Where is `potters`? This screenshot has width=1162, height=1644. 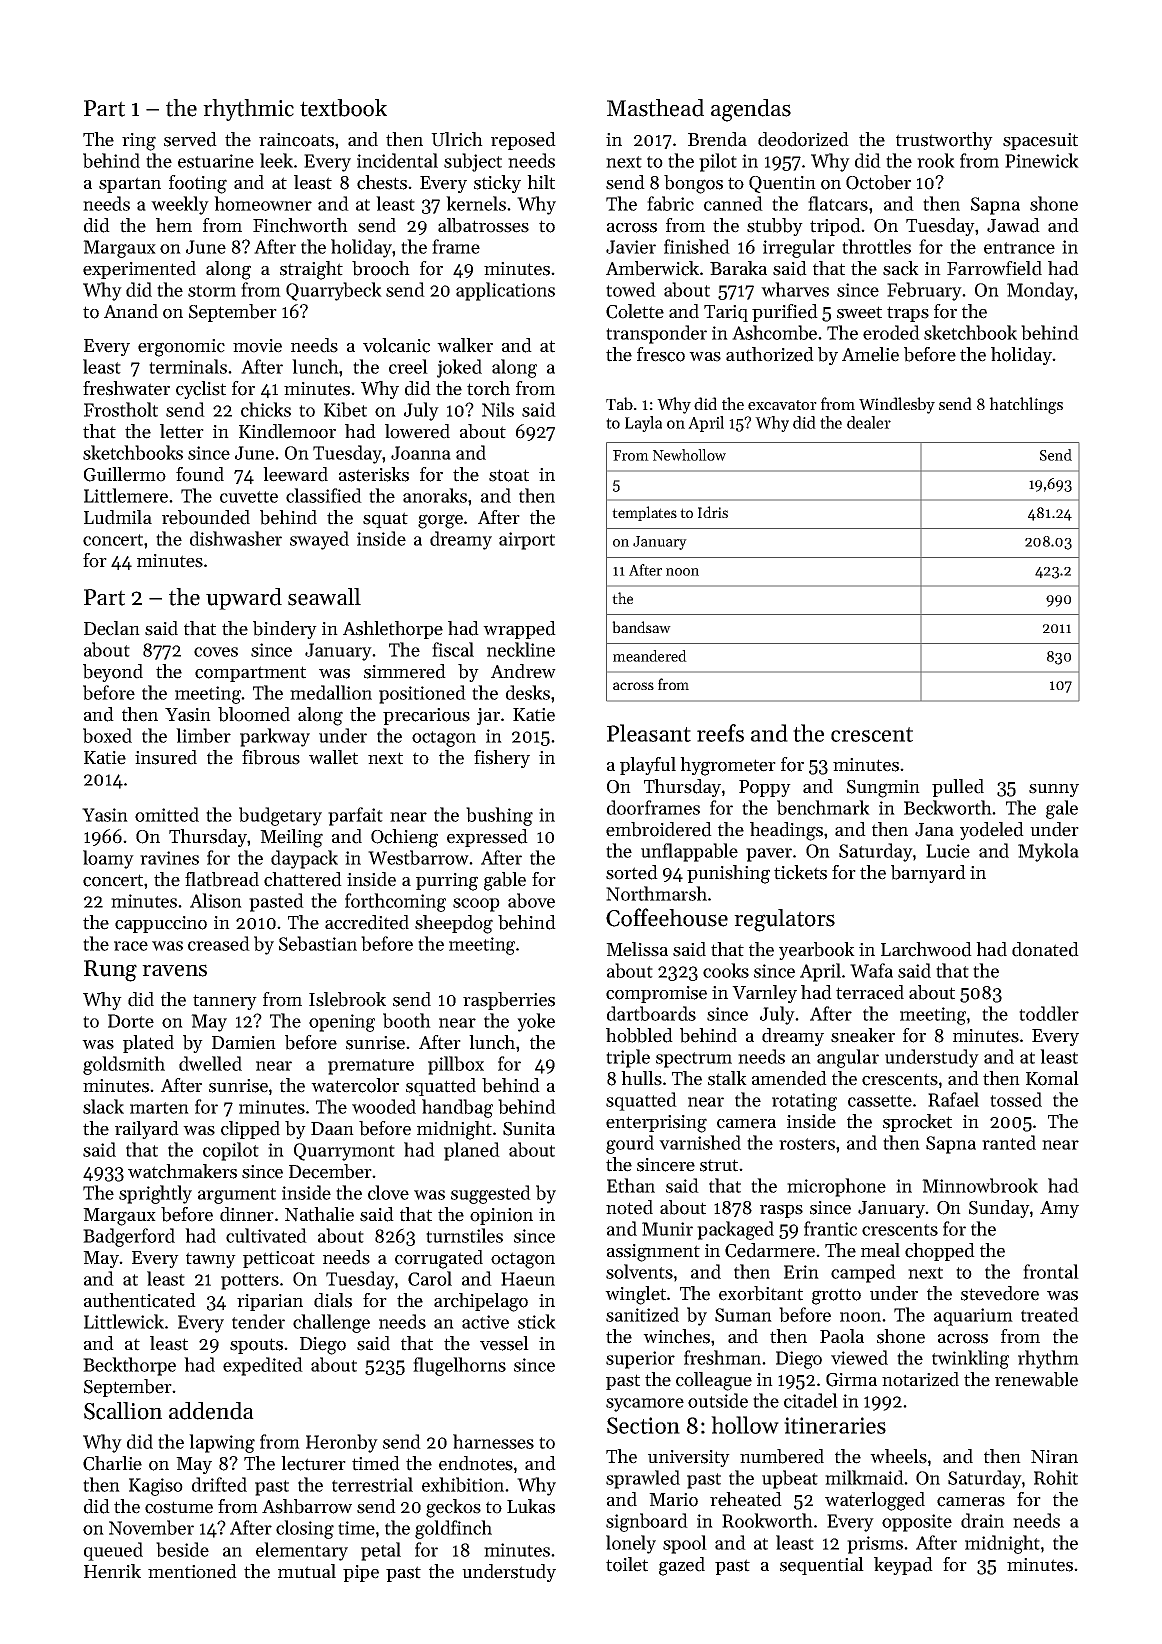
potters is located at coordinates (250, 1282).
